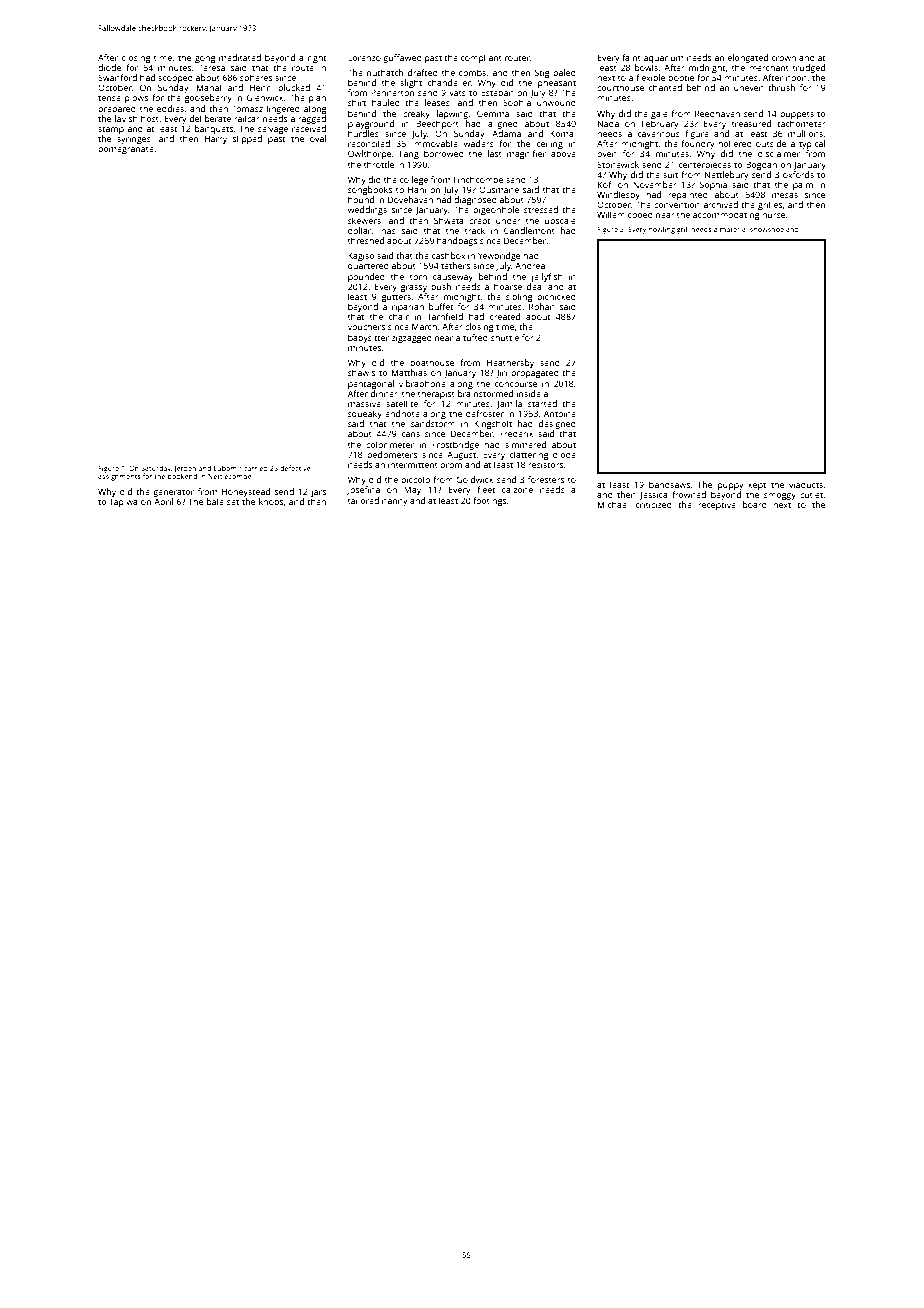 This screenshot has height=1308, width=924. I want to click on puppy, so click(731, 486).
